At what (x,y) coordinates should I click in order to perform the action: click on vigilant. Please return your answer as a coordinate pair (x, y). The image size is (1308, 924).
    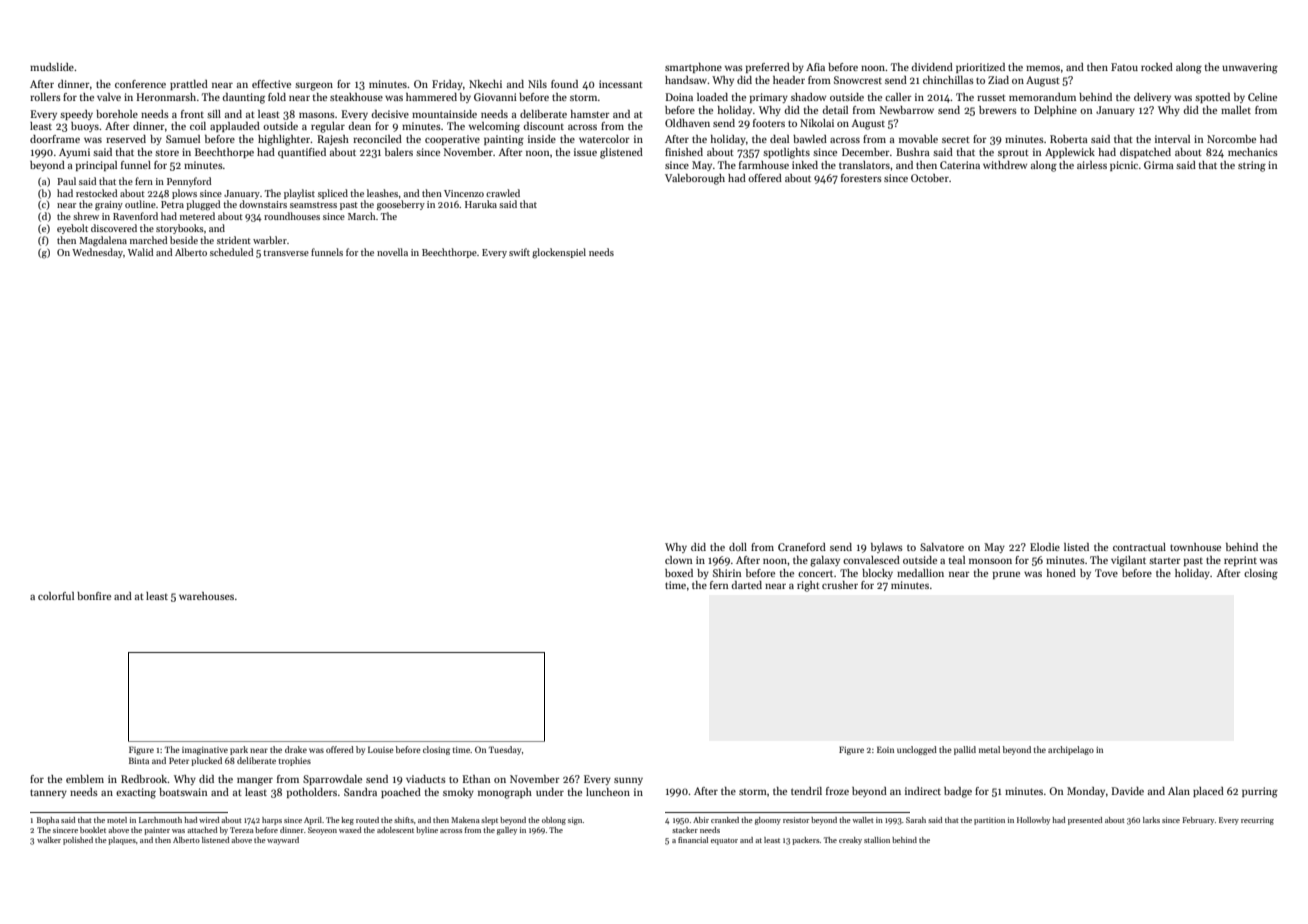
    Looking at the image, I should click on (1128, 561).
